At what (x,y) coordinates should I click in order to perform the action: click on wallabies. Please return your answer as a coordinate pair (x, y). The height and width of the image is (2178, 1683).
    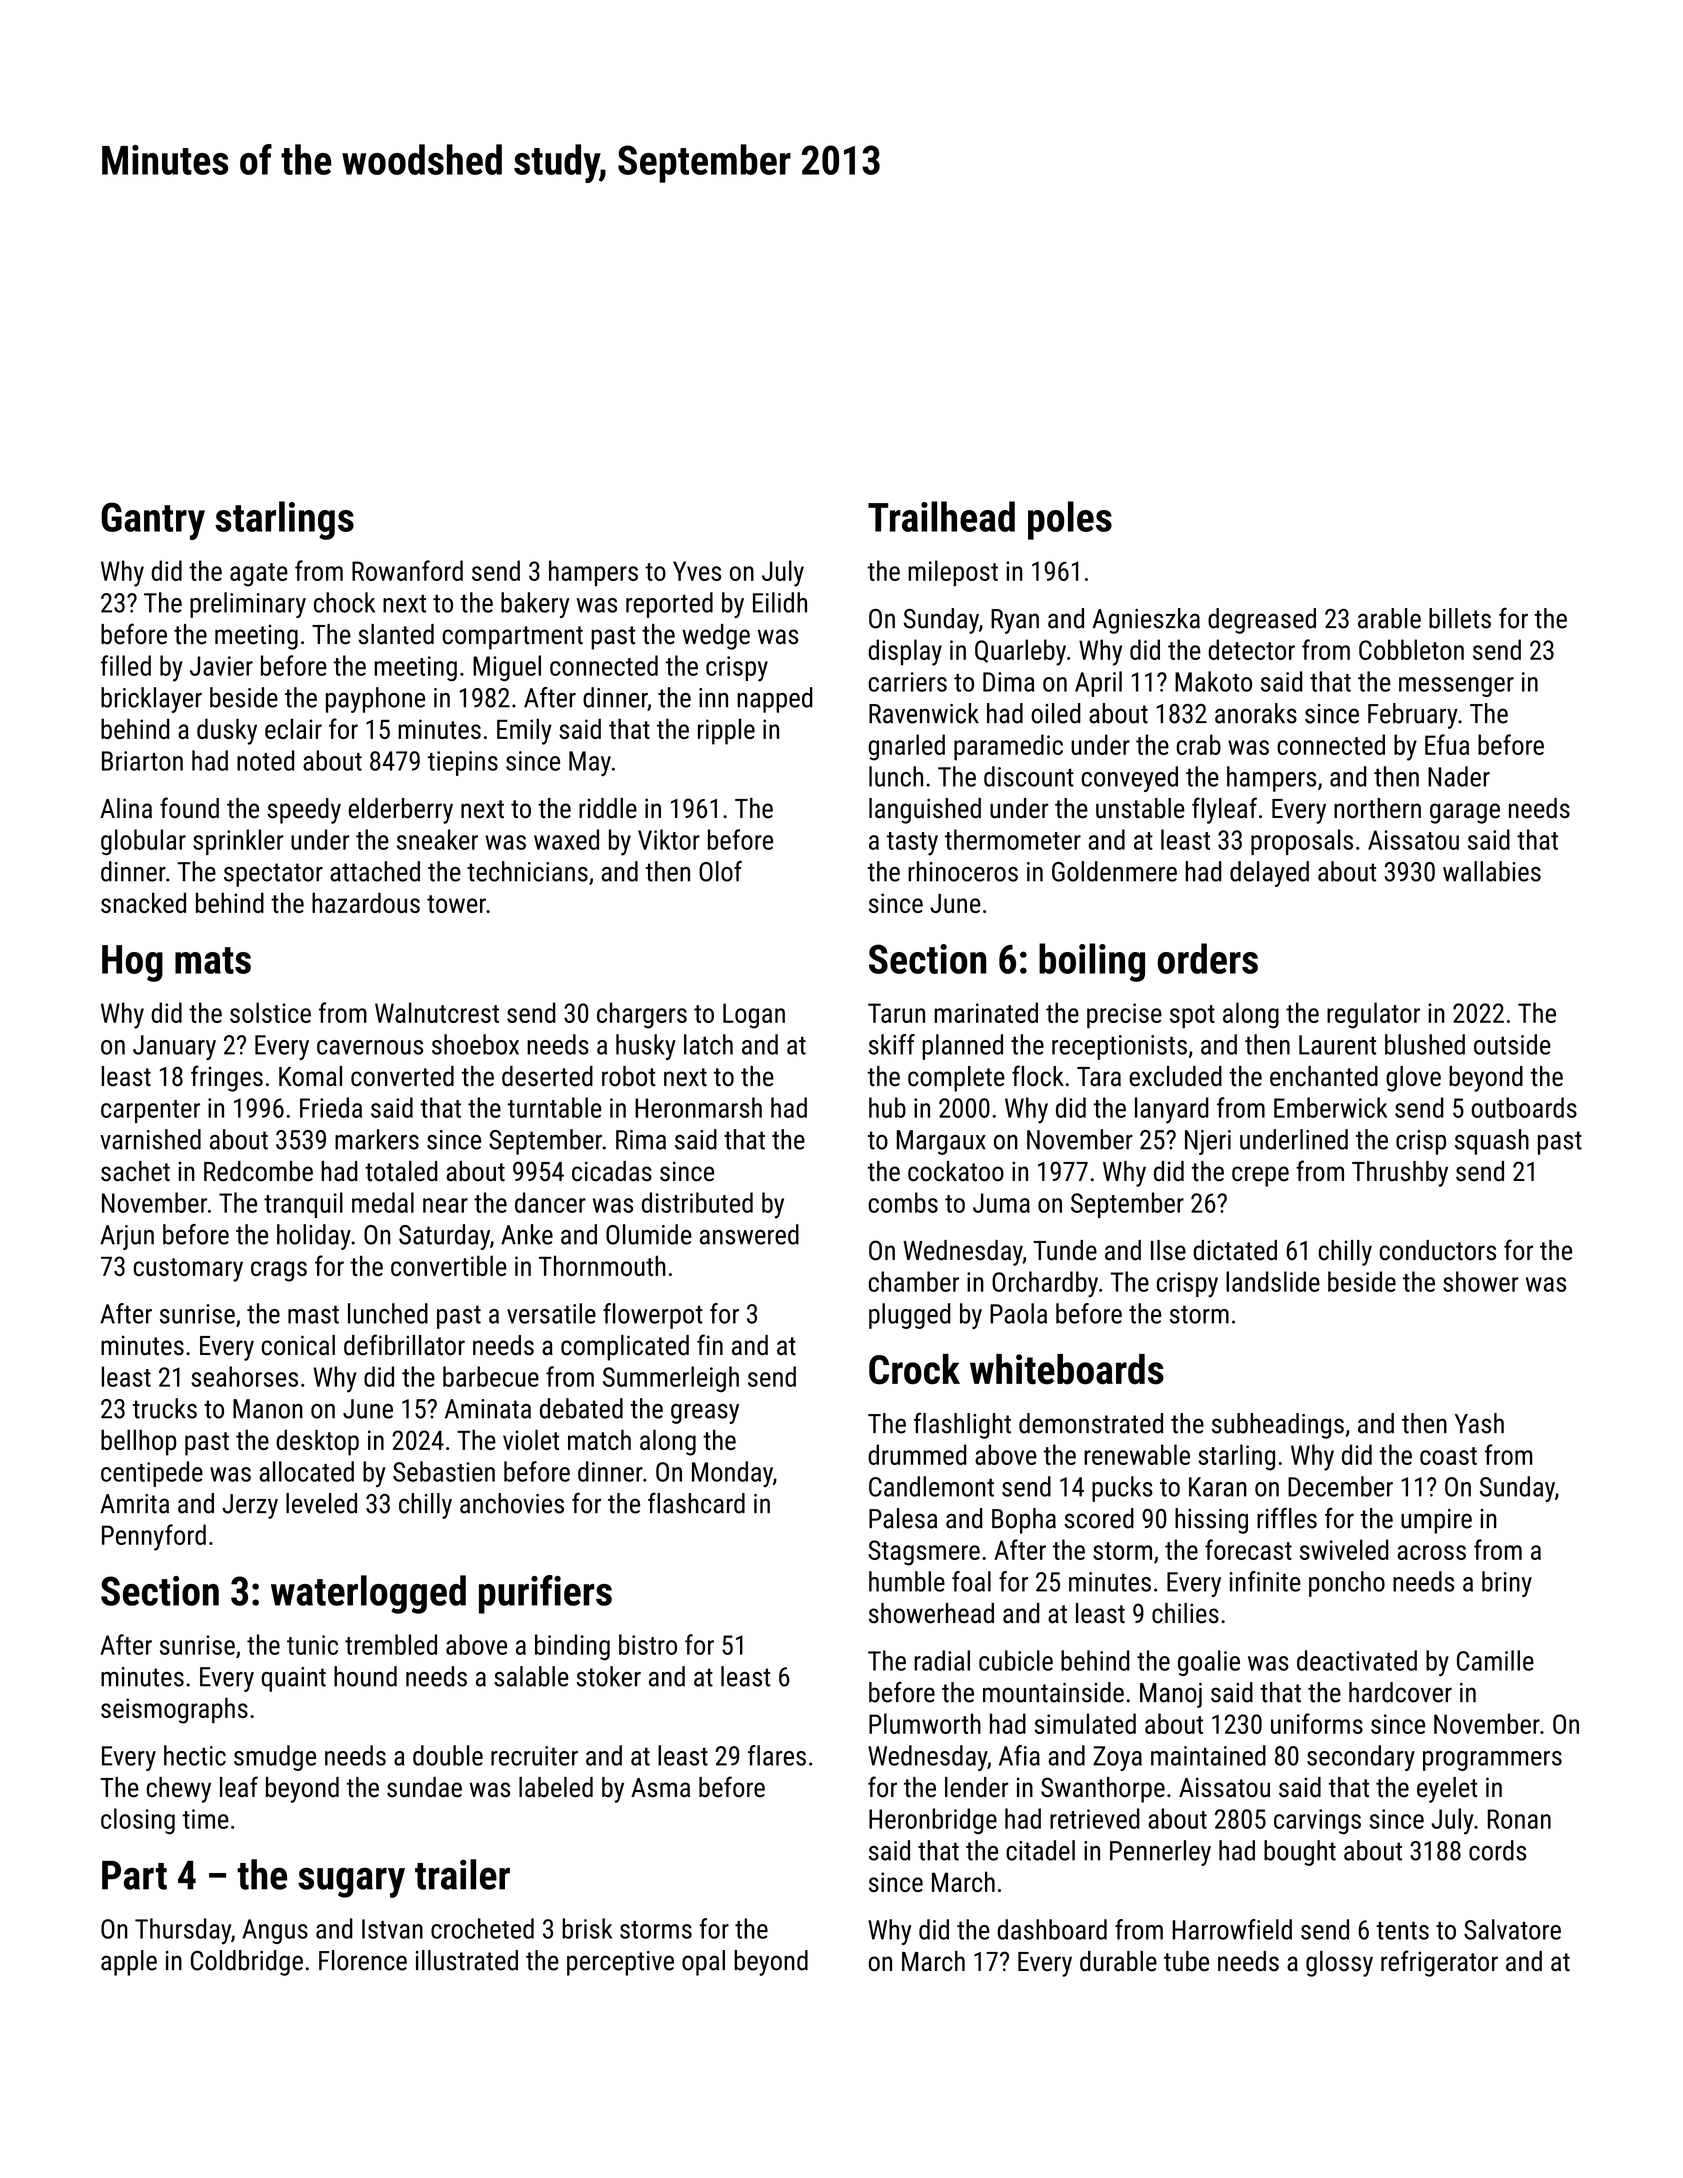
    Looking at the image, I should click on (1492, 871).
